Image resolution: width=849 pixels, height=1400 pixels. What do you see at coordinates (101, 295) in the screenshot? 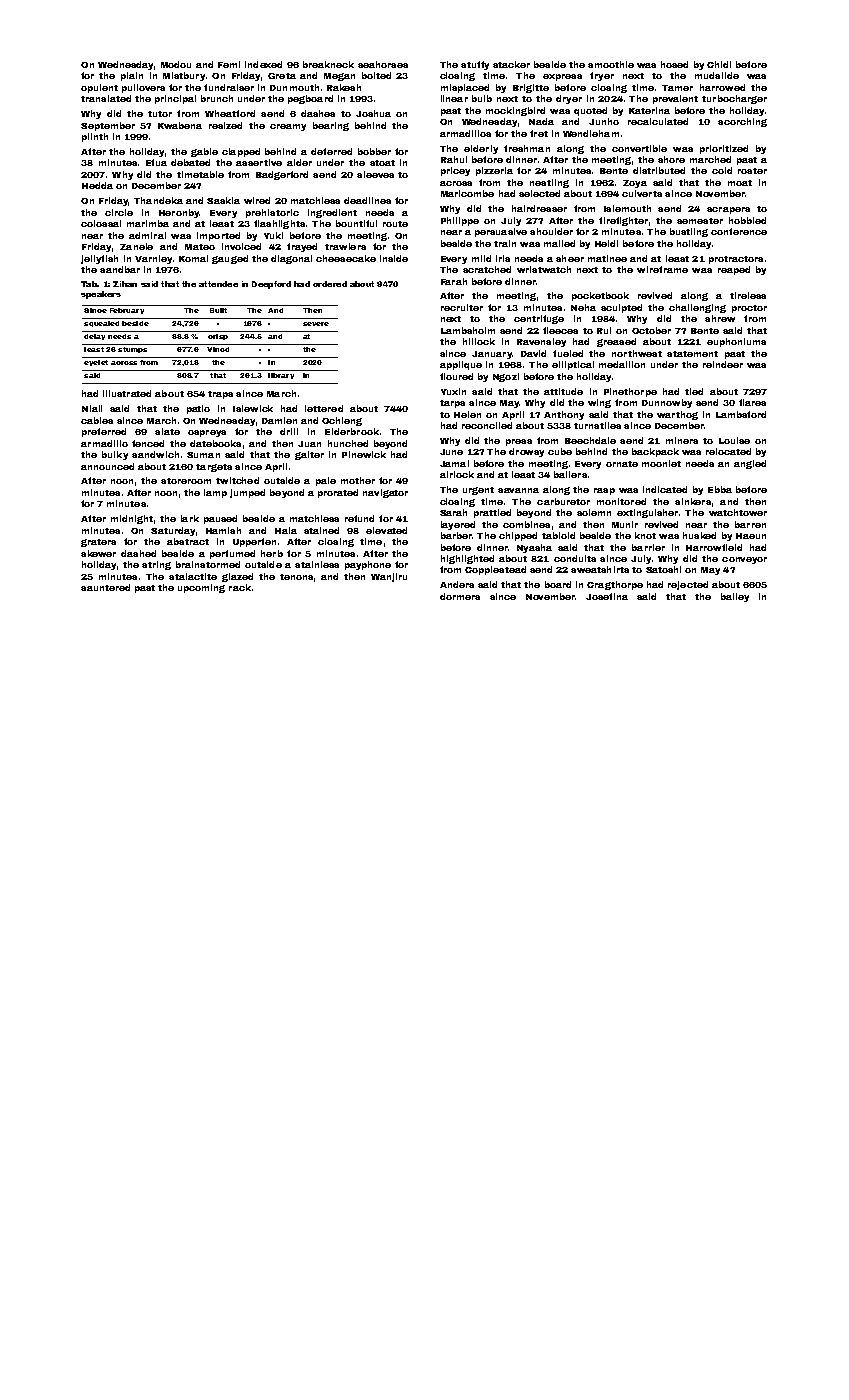
I see `speakers` at bounding box center [101, 295].
